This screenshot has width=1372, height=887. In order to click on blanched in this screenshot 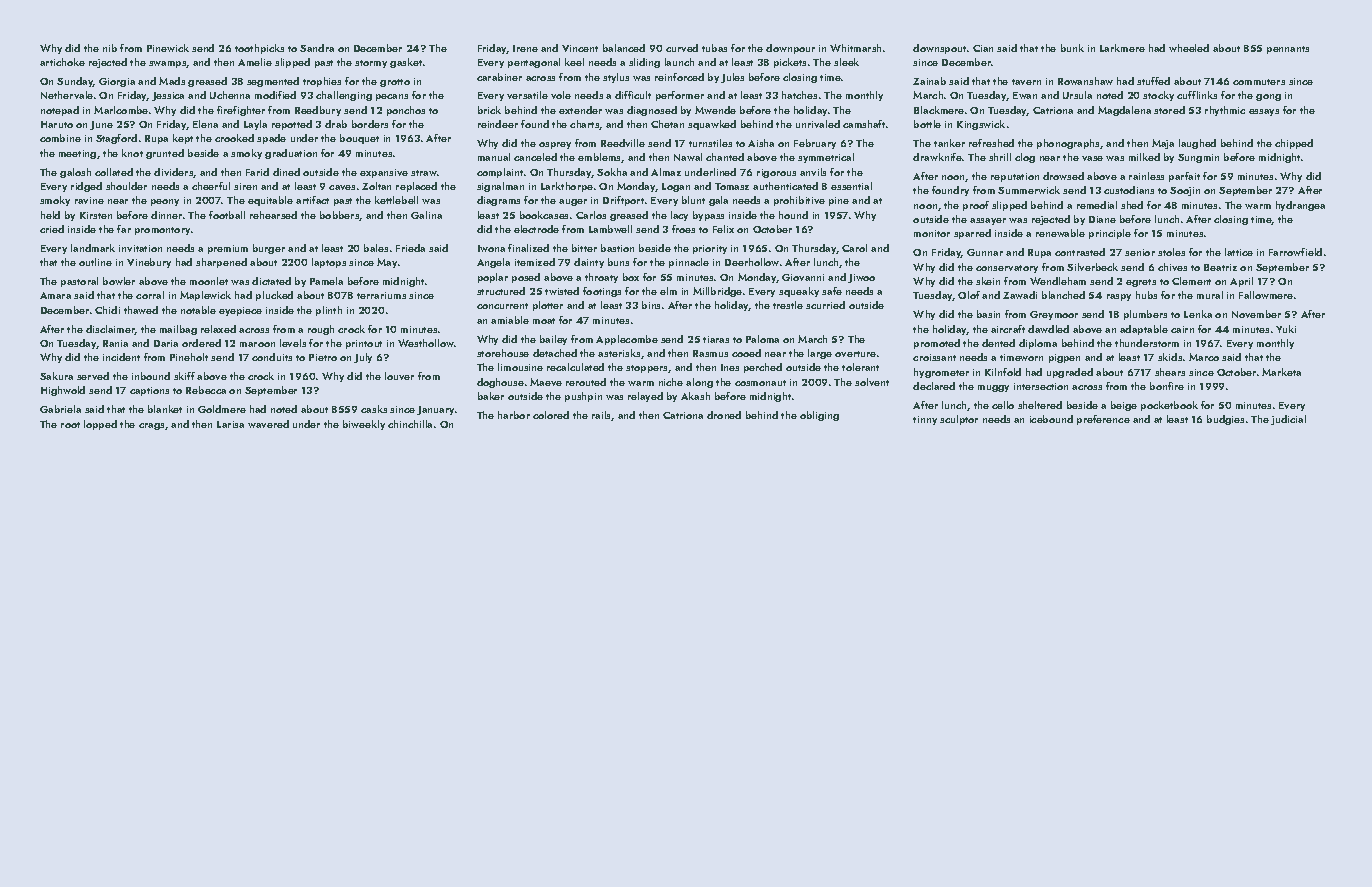, I will do `click(1063, 295)`.
